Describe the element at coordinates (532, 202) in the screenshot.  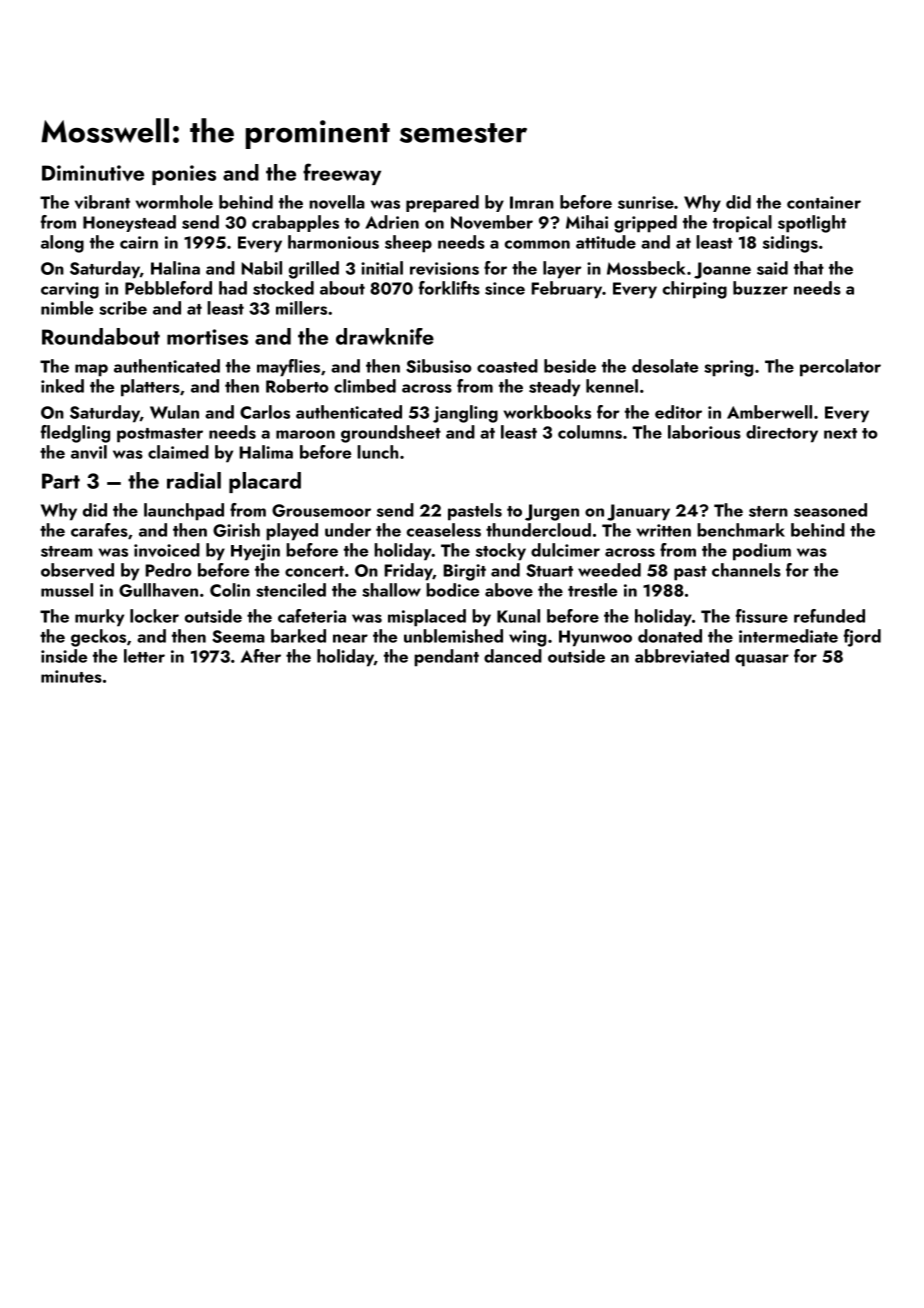
I see `Imran` at that location.
